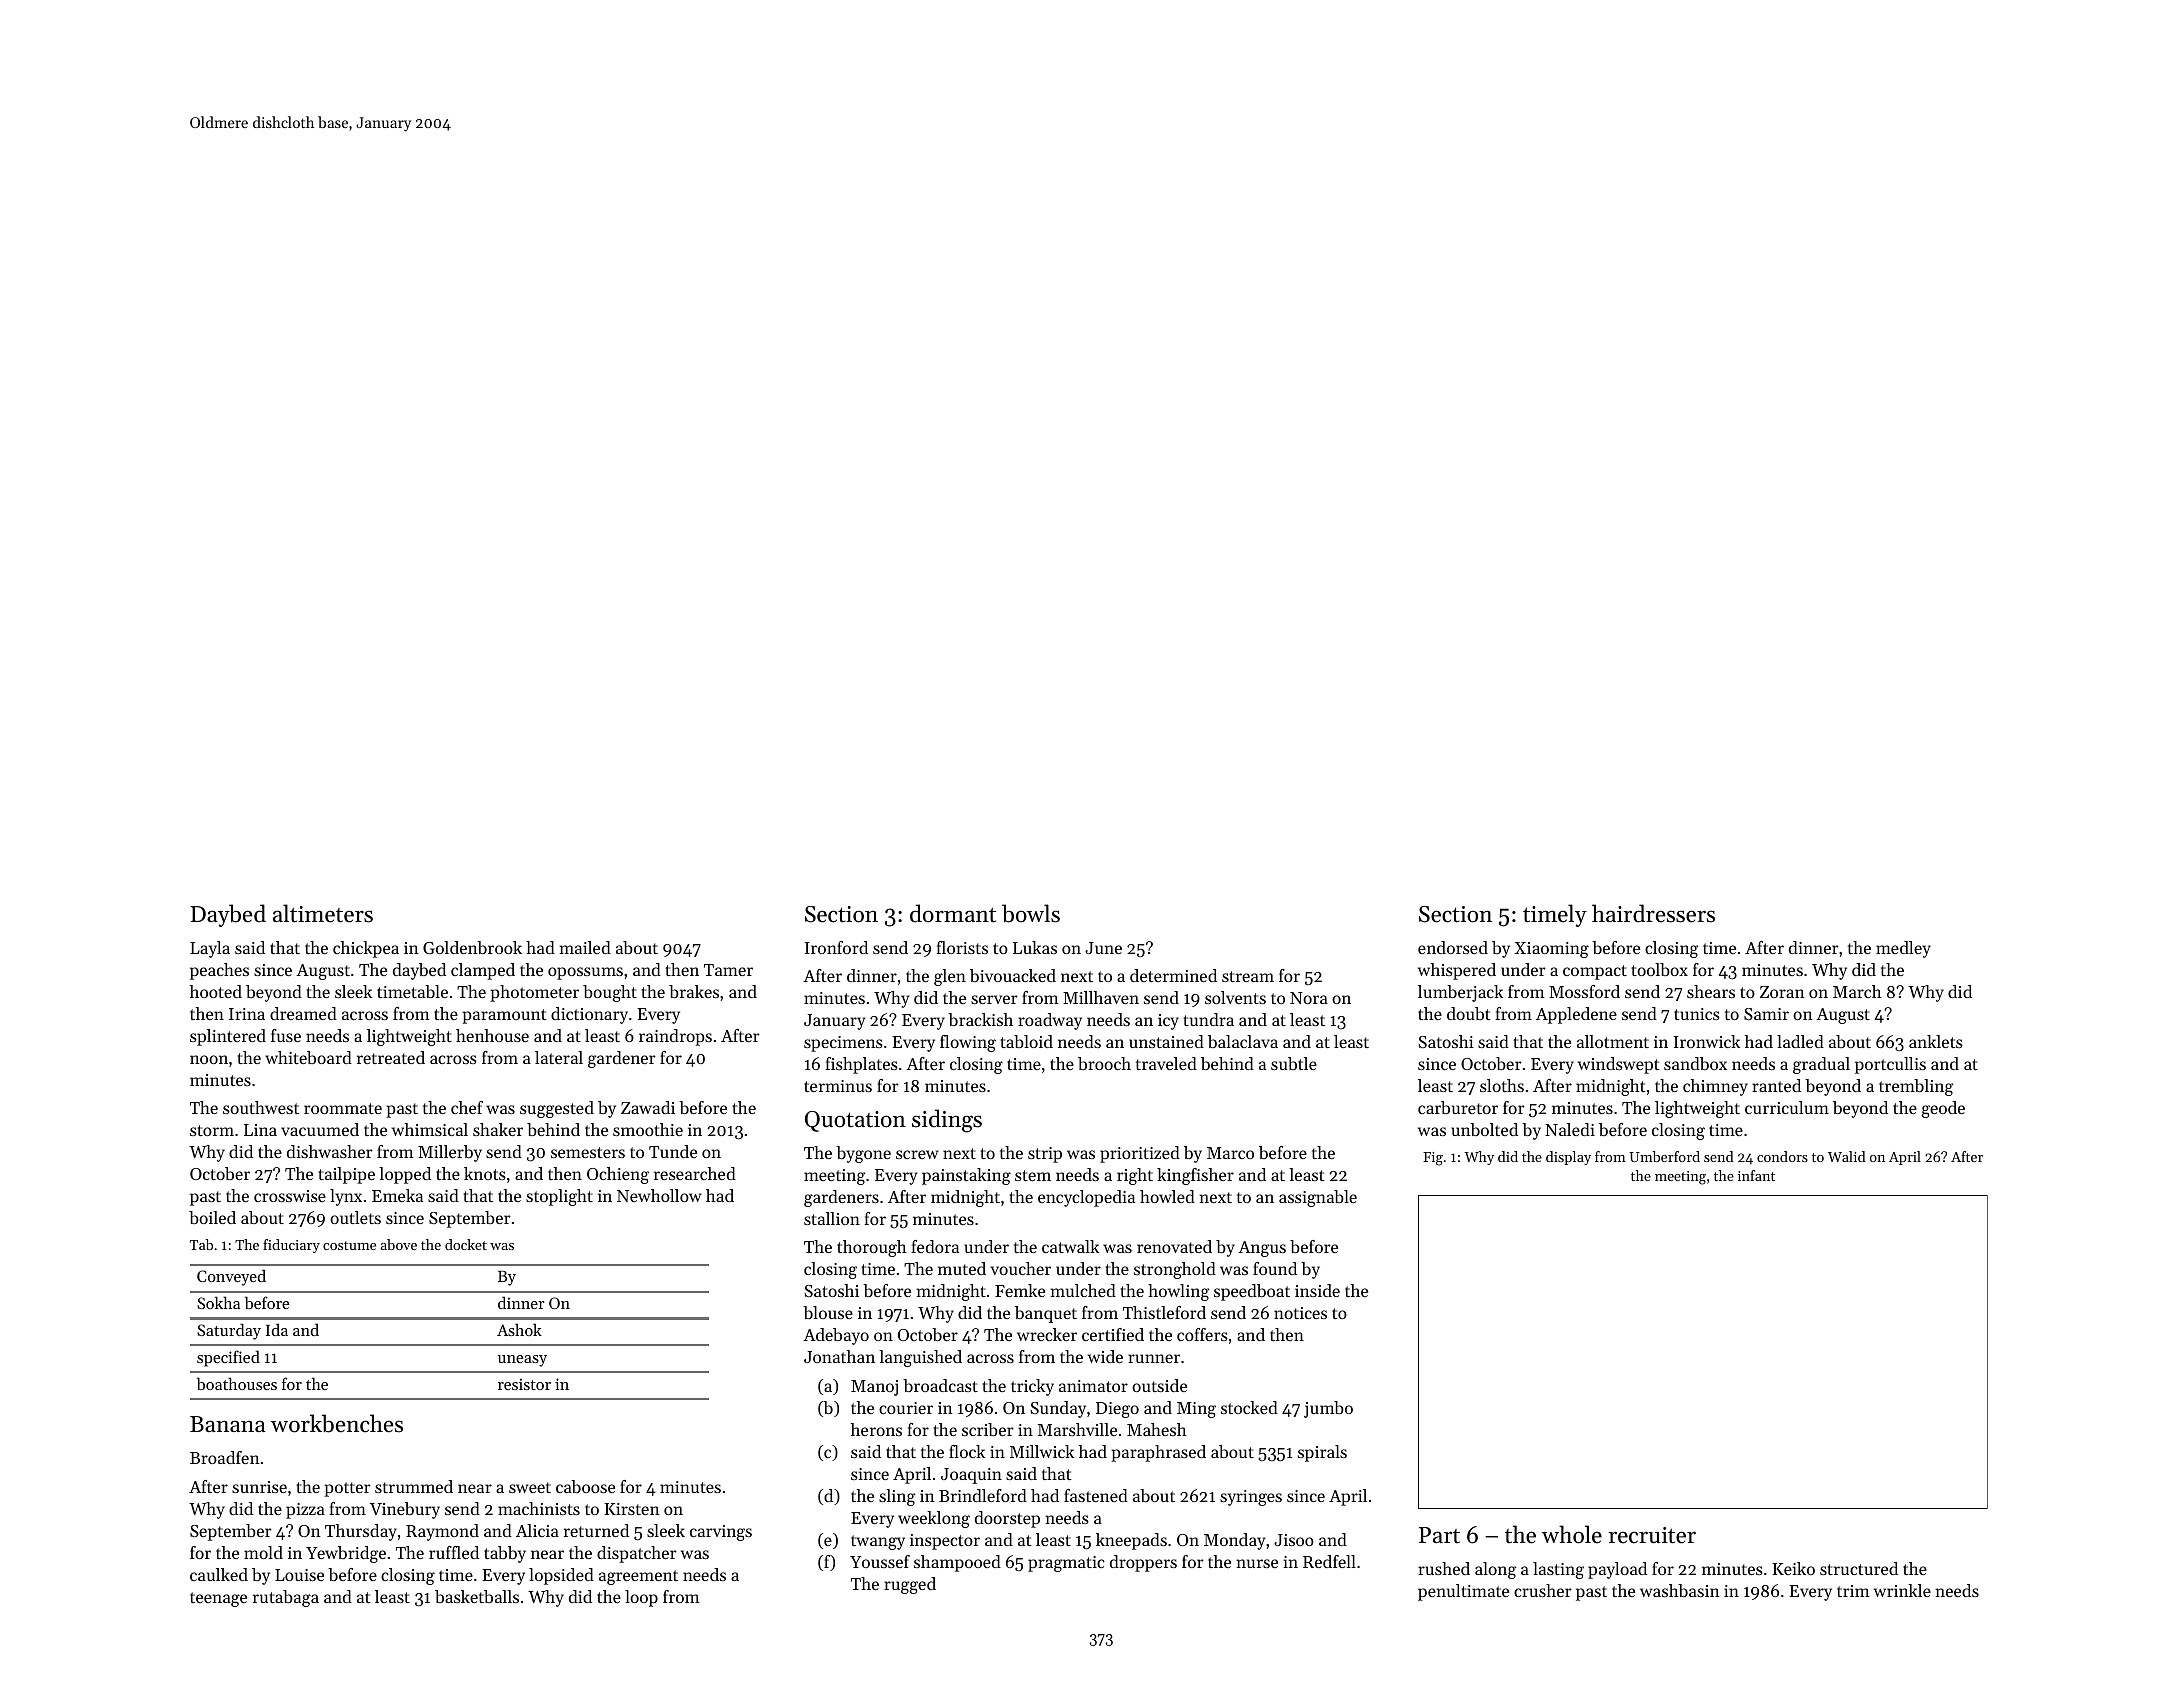 This page has height=1683, width=2178. I want to click on bowls, so click(1031, 913).
